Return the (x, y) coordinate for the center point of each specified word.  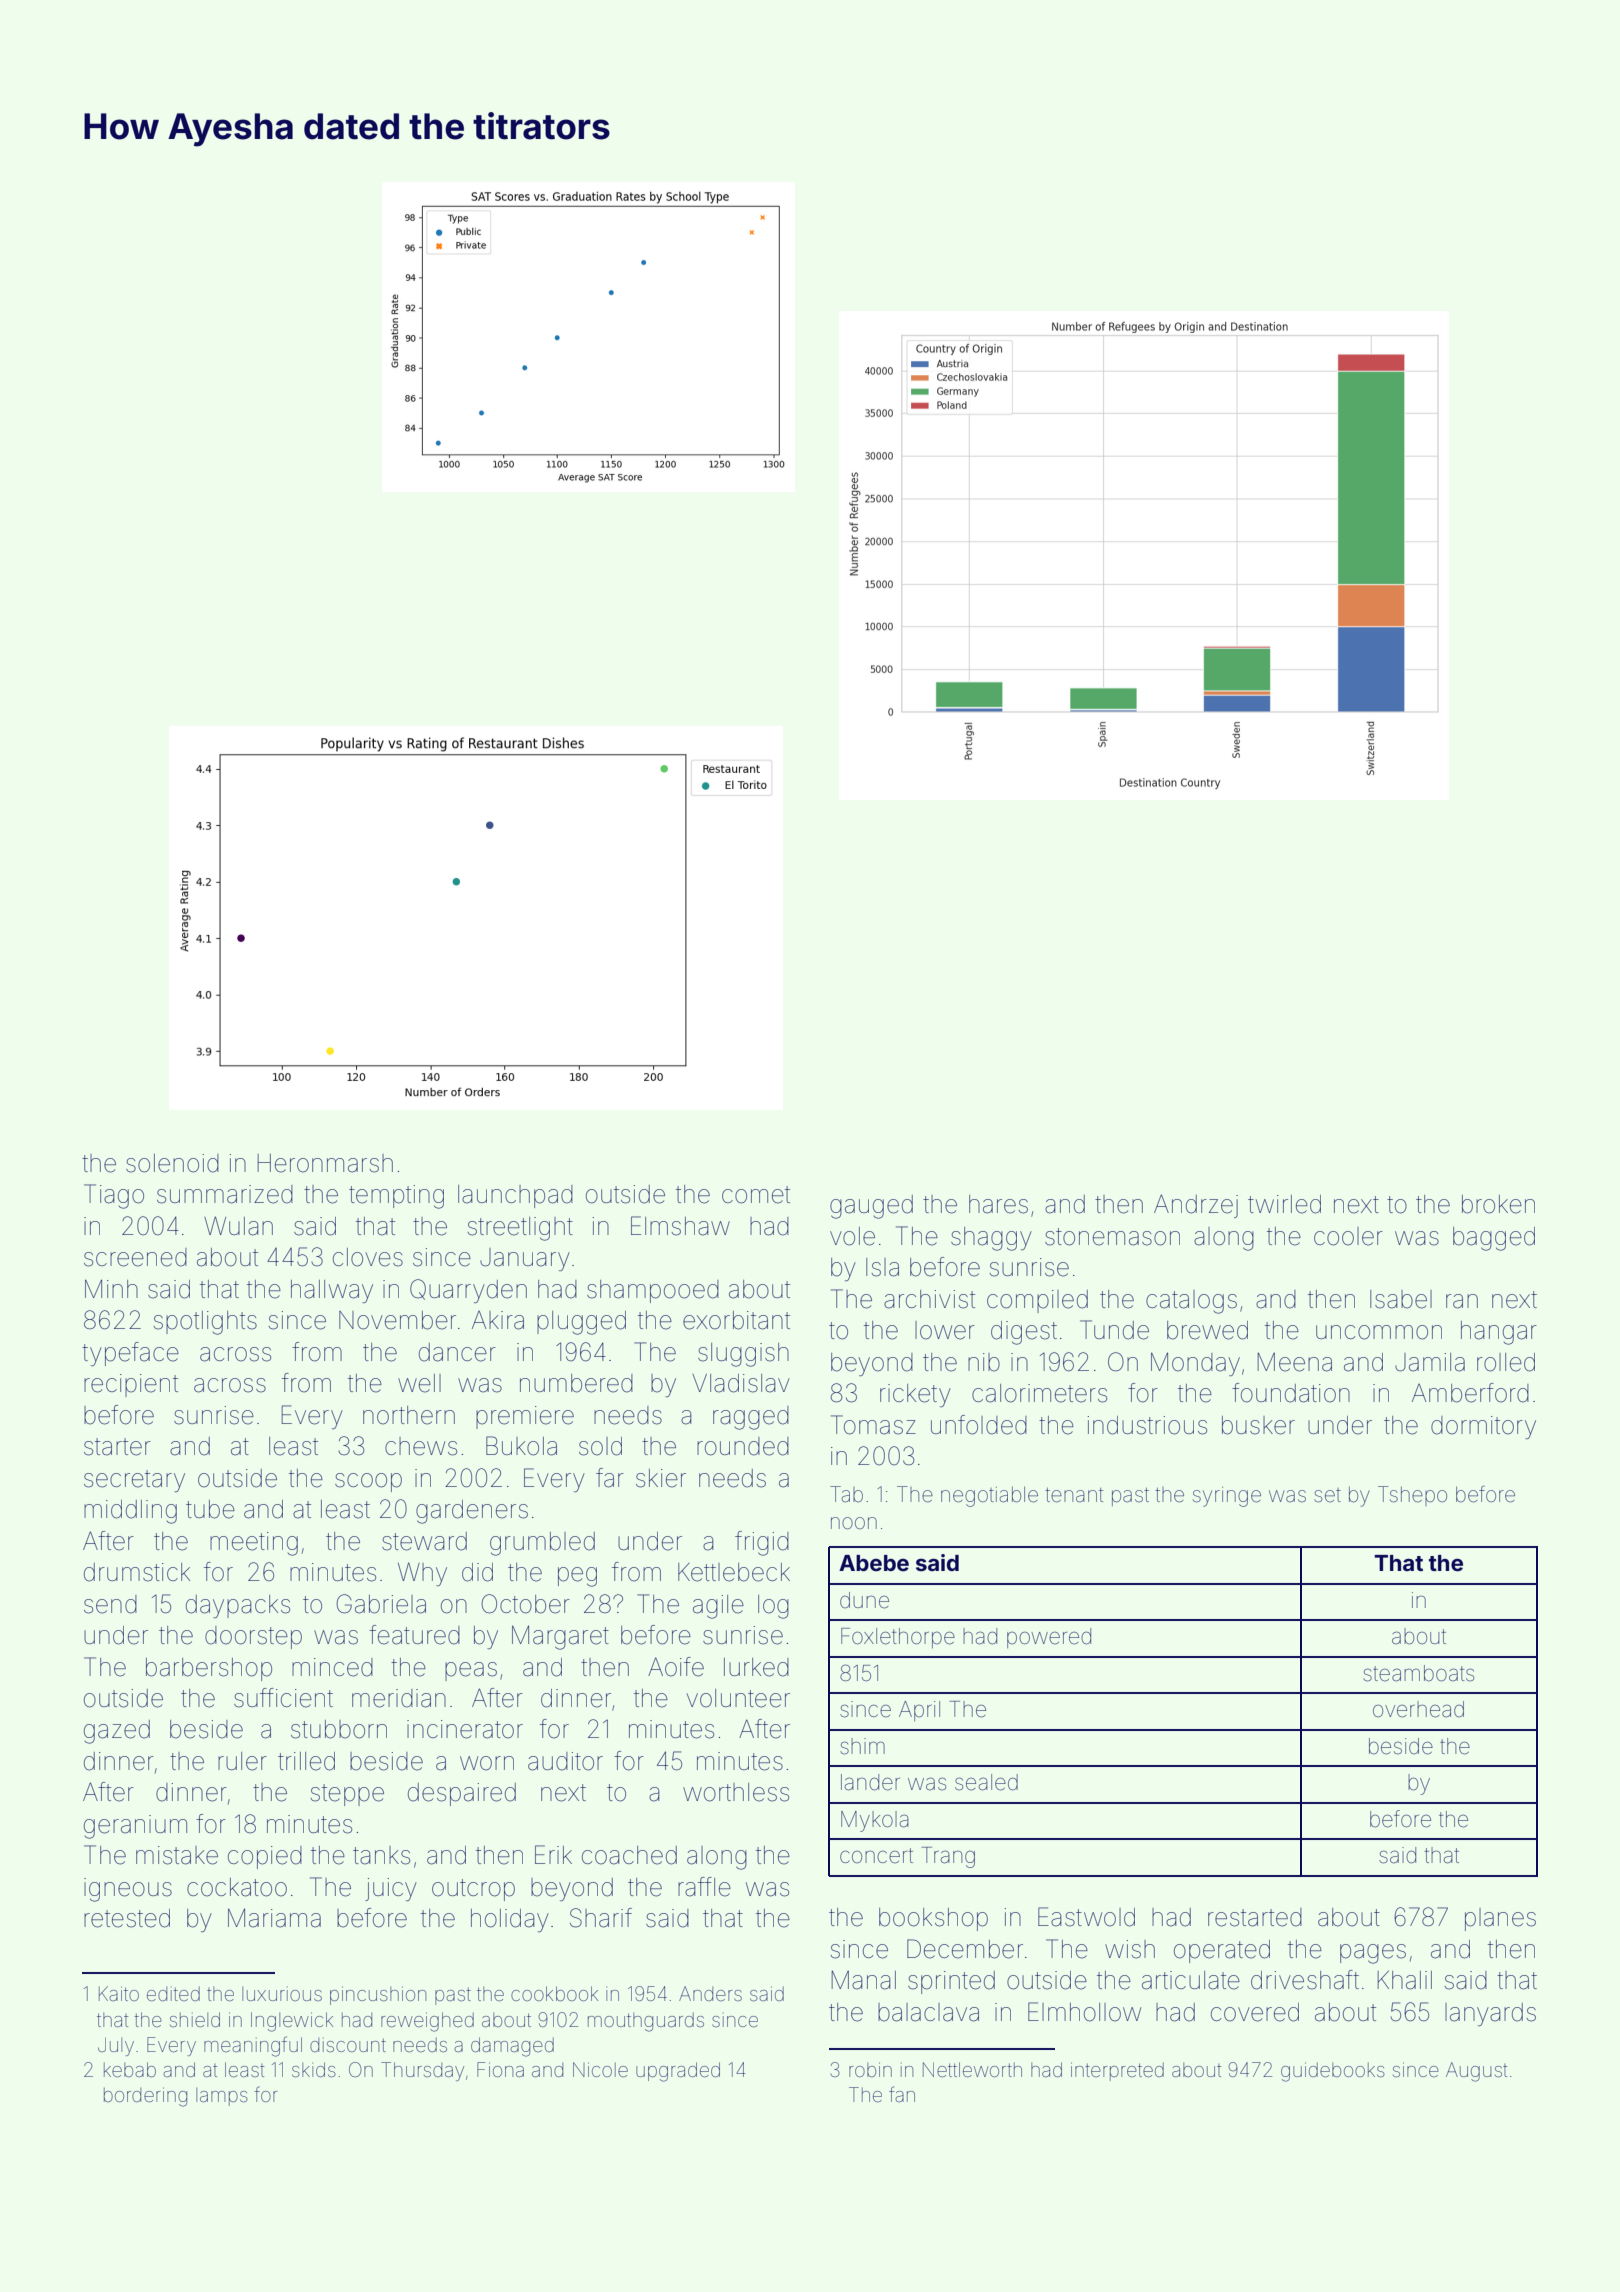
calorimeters (1039, 1393)
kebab (130, 2069)
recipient (131, 1385)
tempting (396, 1197)
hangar (1499, 1333)
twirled (1284, 1204)
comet (756, 1195)
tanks (381, 1855)
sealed (986, 1782)
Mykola (875, 1821)
